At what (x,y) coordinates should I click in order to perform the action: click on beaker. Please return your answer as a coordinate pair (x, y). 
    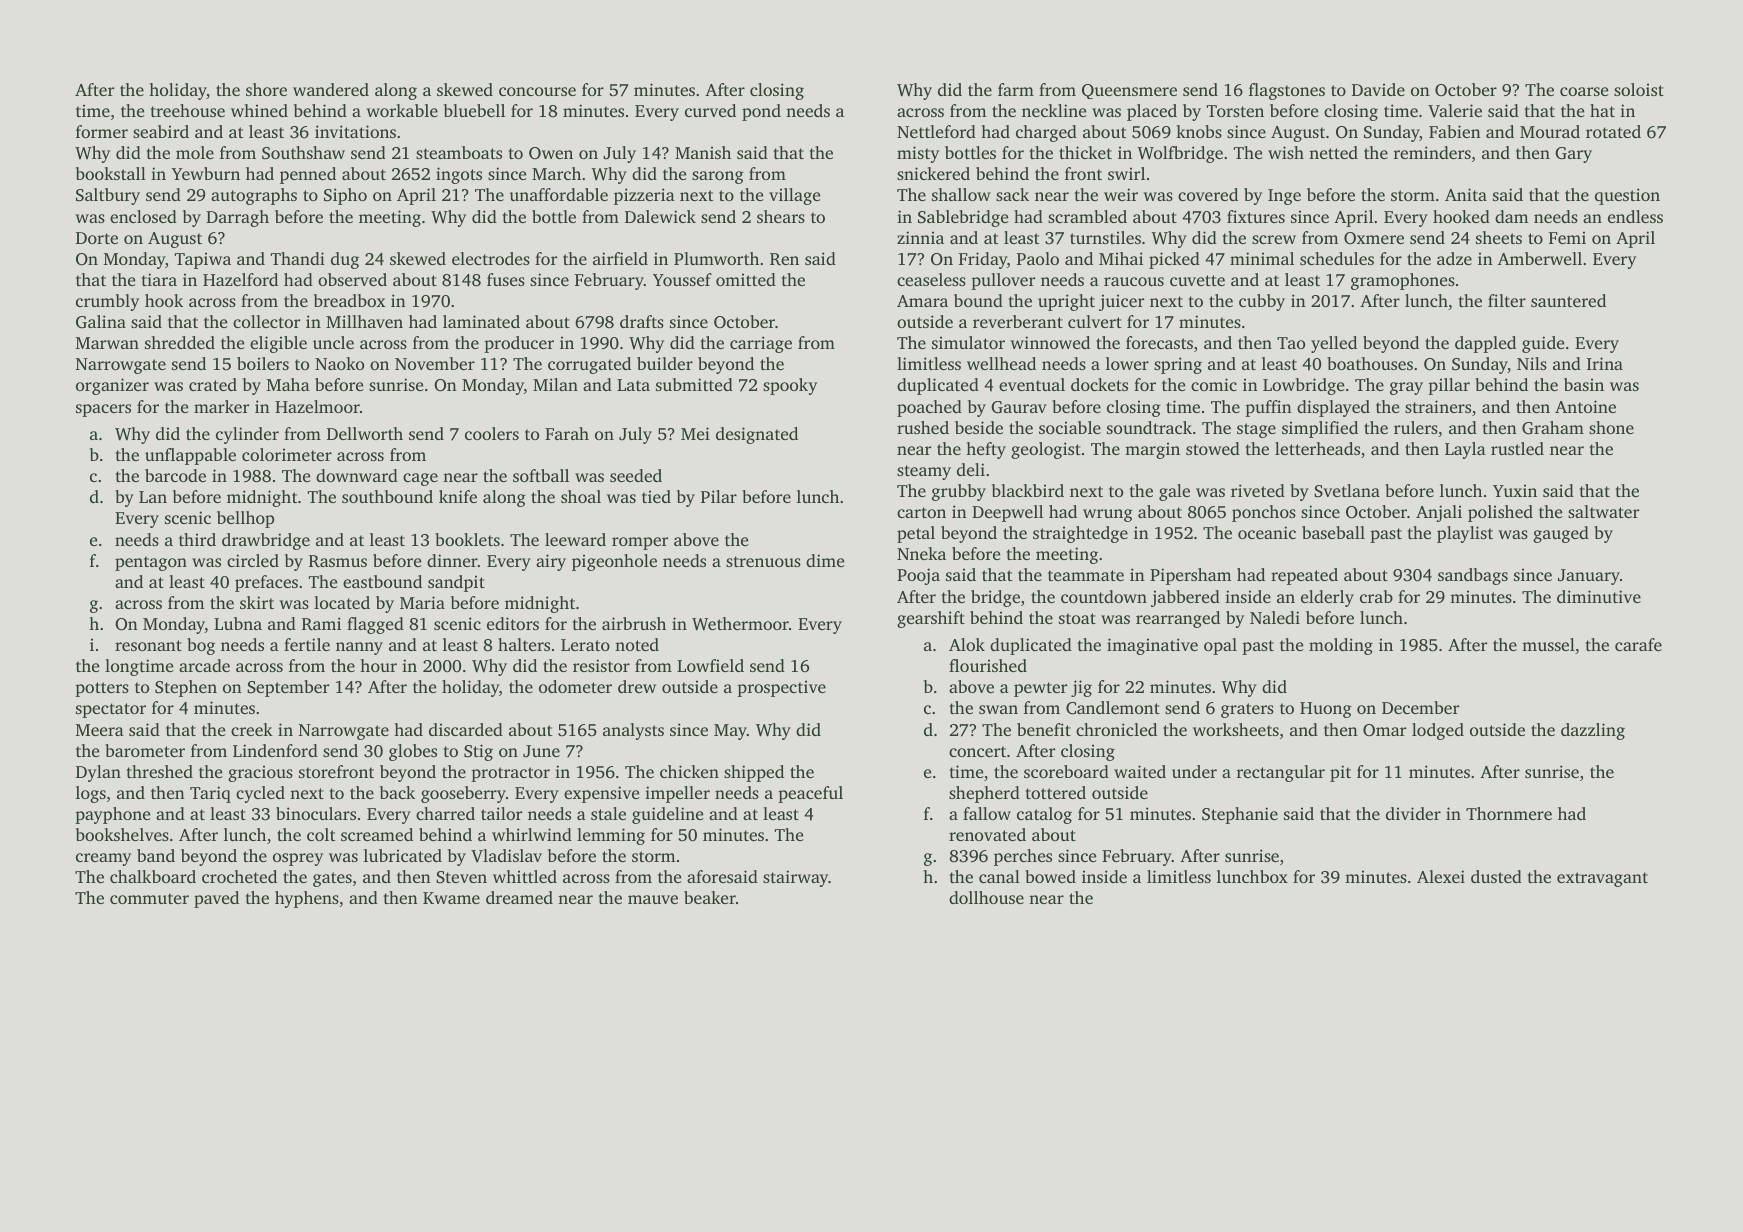
    Looking at the image, I should click on (710, 897).
